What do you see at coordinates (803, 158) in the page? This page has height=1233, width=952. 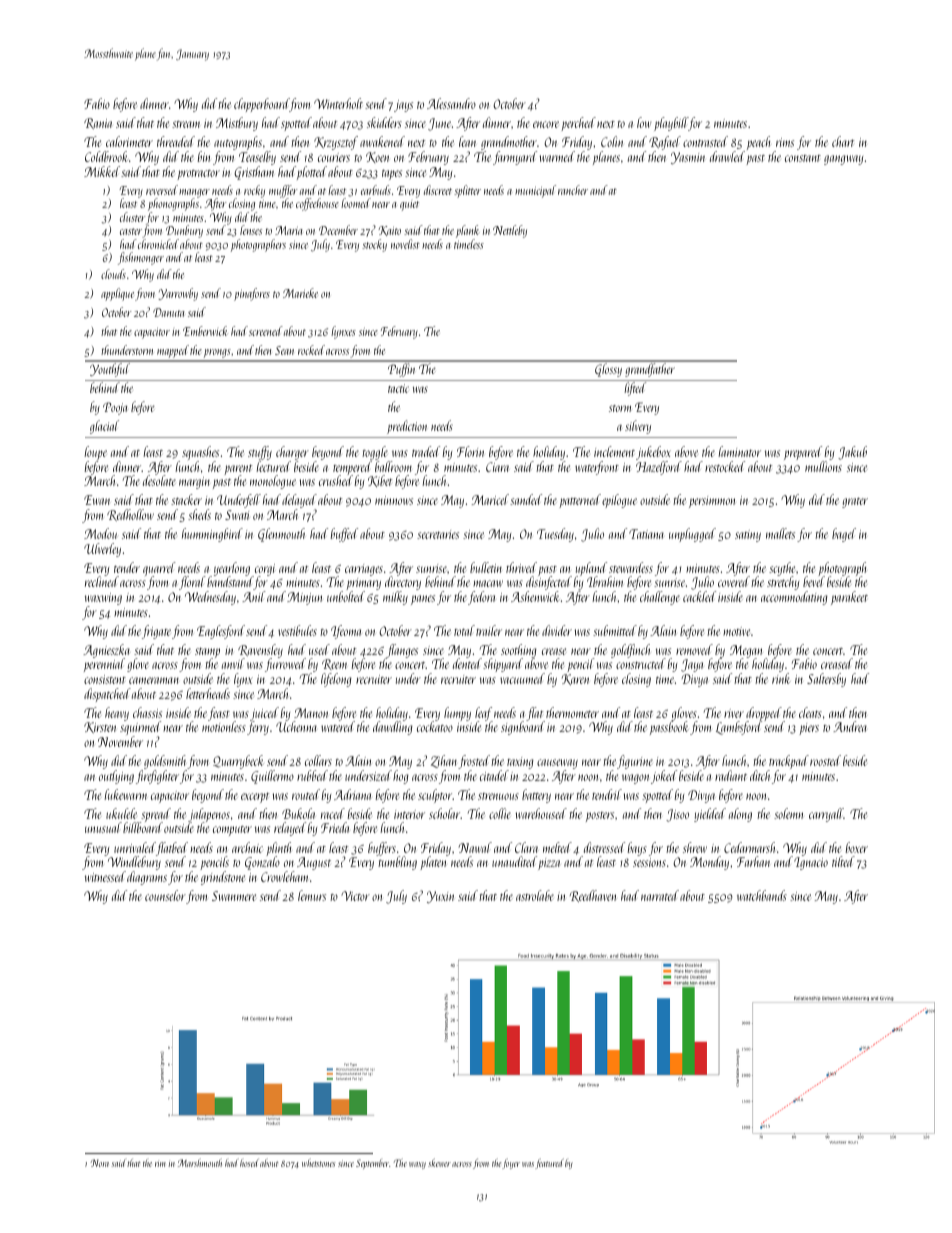 I see `constant` at bounding box center [803, 158].
